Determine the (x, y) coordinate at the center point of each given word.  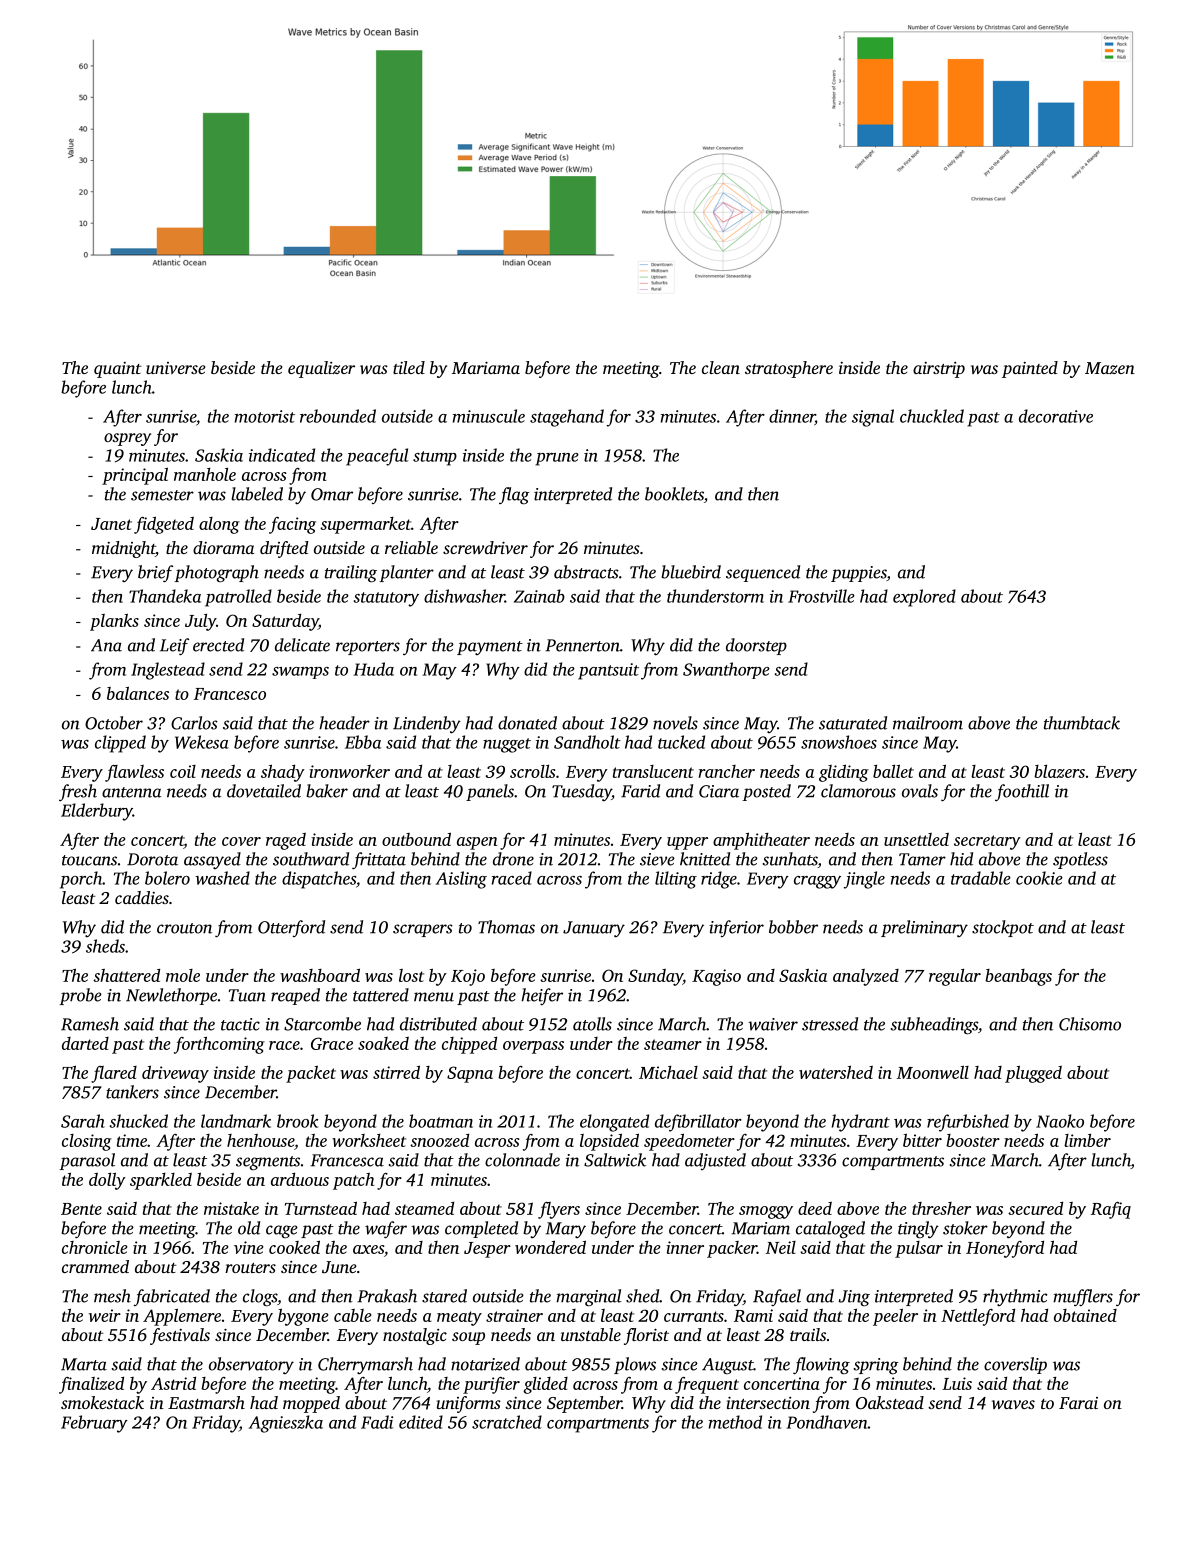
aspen (477, 843)
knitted (705, 859)
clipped (120, 744)
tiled (409, 367)
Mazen (1110, 368)
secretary (987, 842)
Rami (753, 1315)
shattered (126, 975)
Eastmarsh (206, 1402)
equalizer (321, 369)
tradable (981, 878)
